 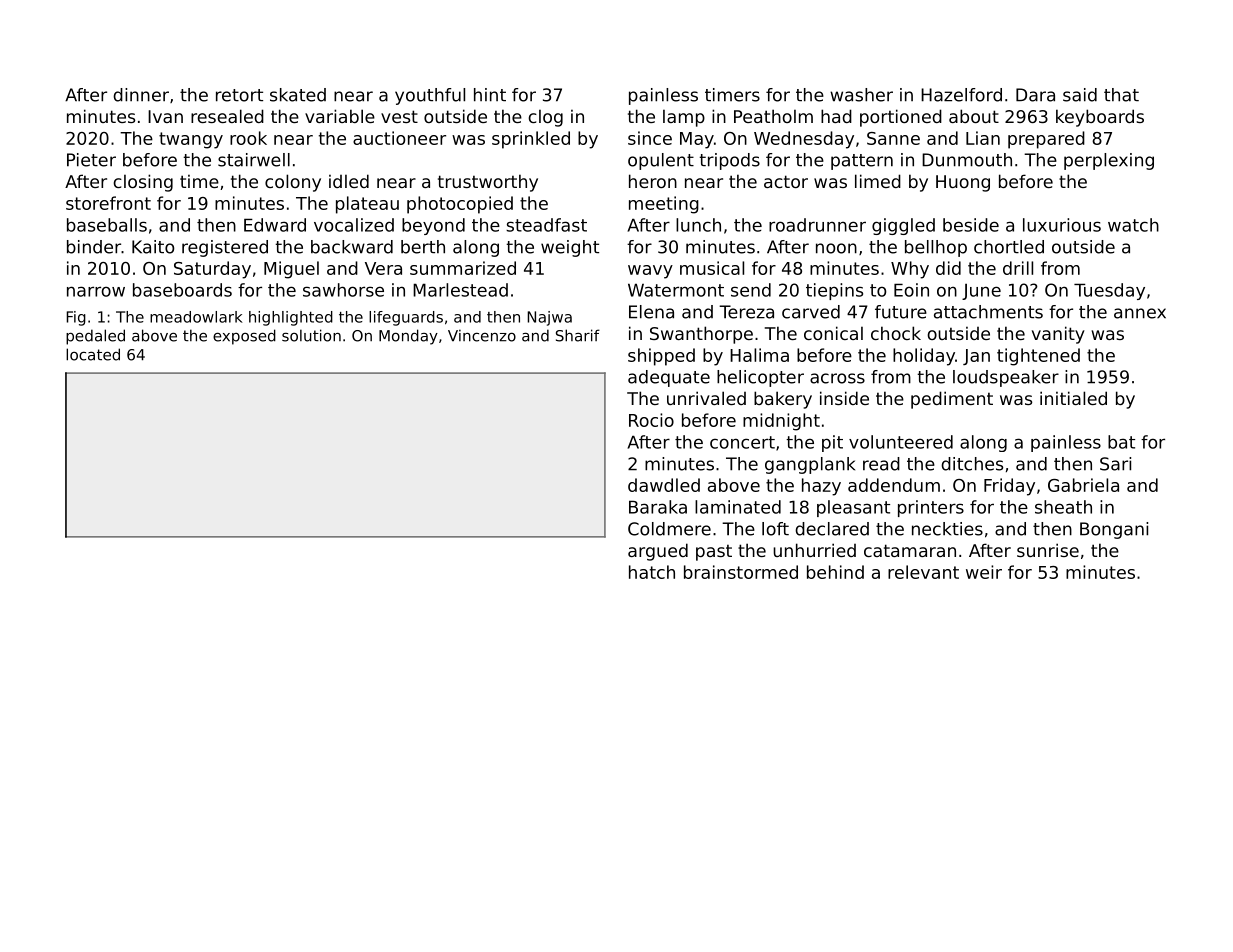 What do you see at coordinates (893, 138) in the screenshot?
I see `Sanne` at bounding box center [893, 138].
